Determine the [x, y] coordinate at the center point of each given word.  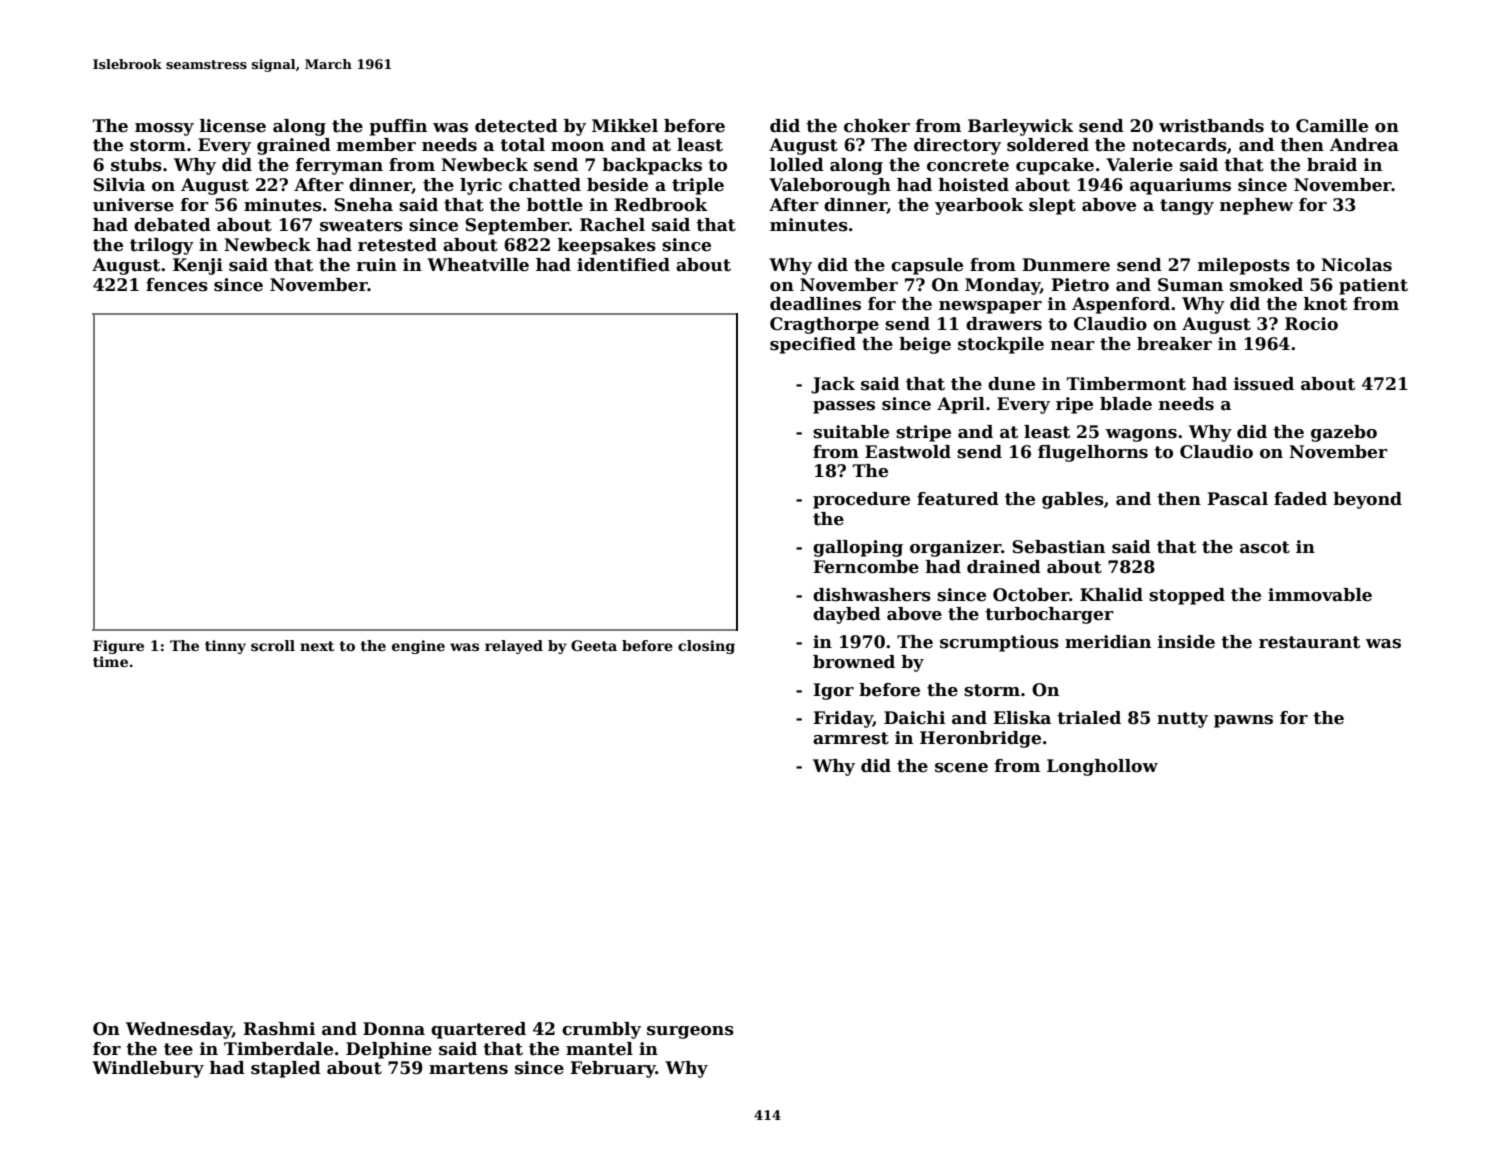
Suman [1190, 285]
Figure [118, 647]
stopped [1187, 596]
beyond [1367, 500]
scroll [273, 645]
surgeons [690, 1032]
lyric [481, 186]
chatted [545, 185]
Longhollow [1102, 767]
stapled [286, 1069]
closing [706, 647]
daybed [847, 615]
